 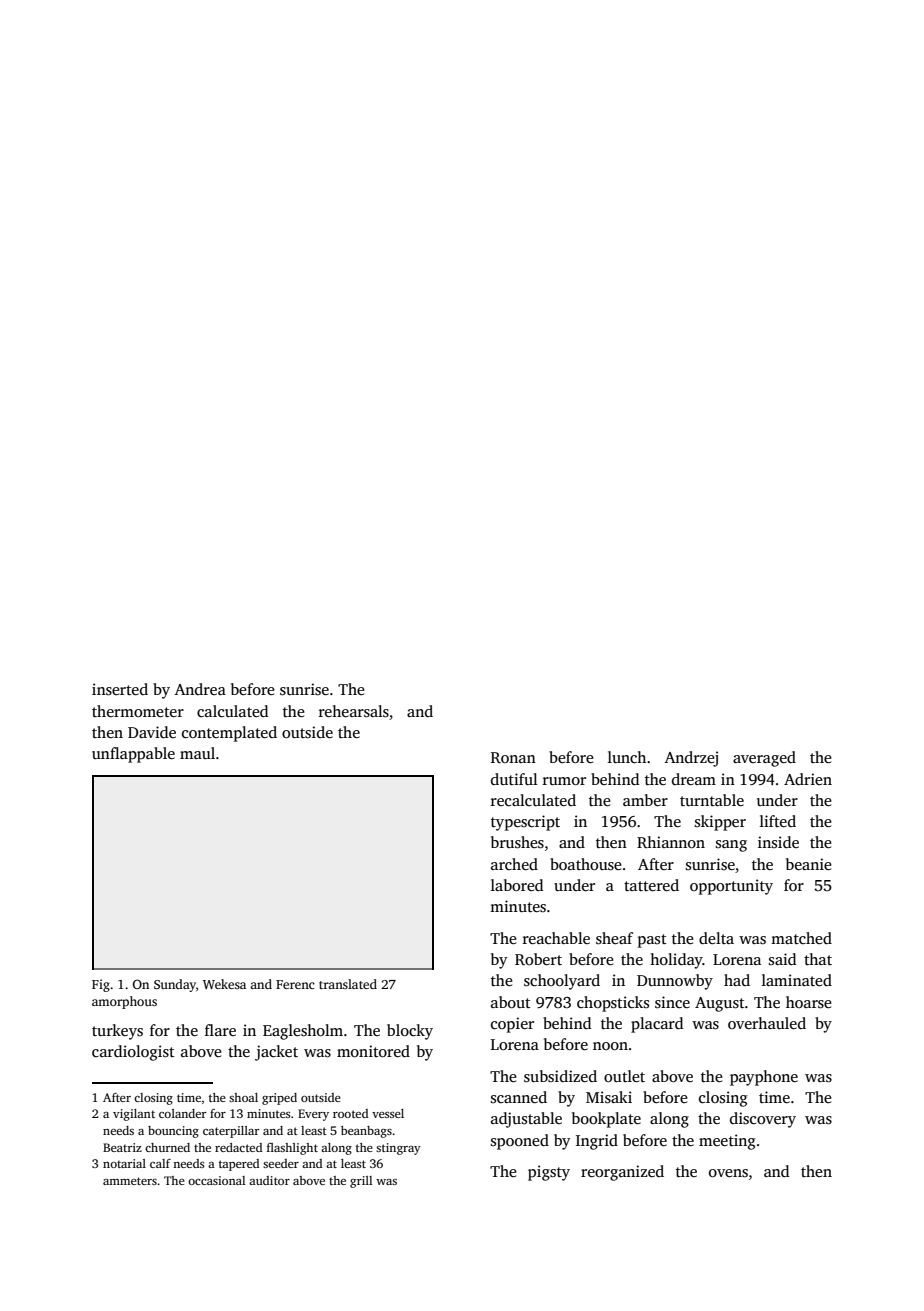 What do you see at coordinates (627, 757) in the document?
I see `lunch` at bounding box center [627, 757].
